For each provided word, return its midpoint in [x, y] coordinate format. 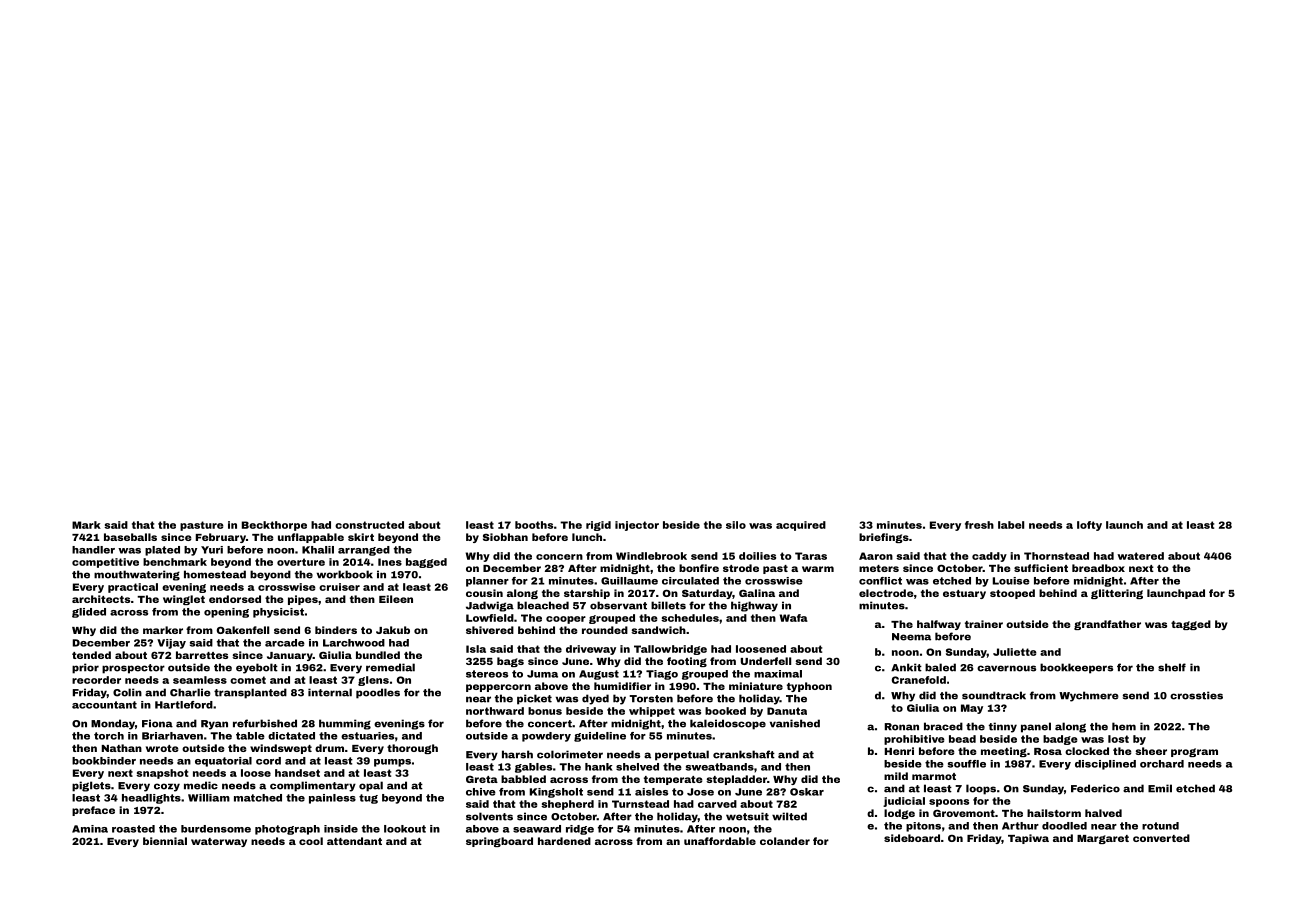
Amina [90, 829]
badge [1060, 740]
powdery [546, 737]
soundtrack [994, 695]
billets [668, 605]
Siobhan [505, 537]
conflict [880, 581]
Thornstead [1056, 556]
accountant [104, 705]
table [250, 736]
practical [133, 588]
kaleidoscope [728, 724]
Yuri [212, 550]
